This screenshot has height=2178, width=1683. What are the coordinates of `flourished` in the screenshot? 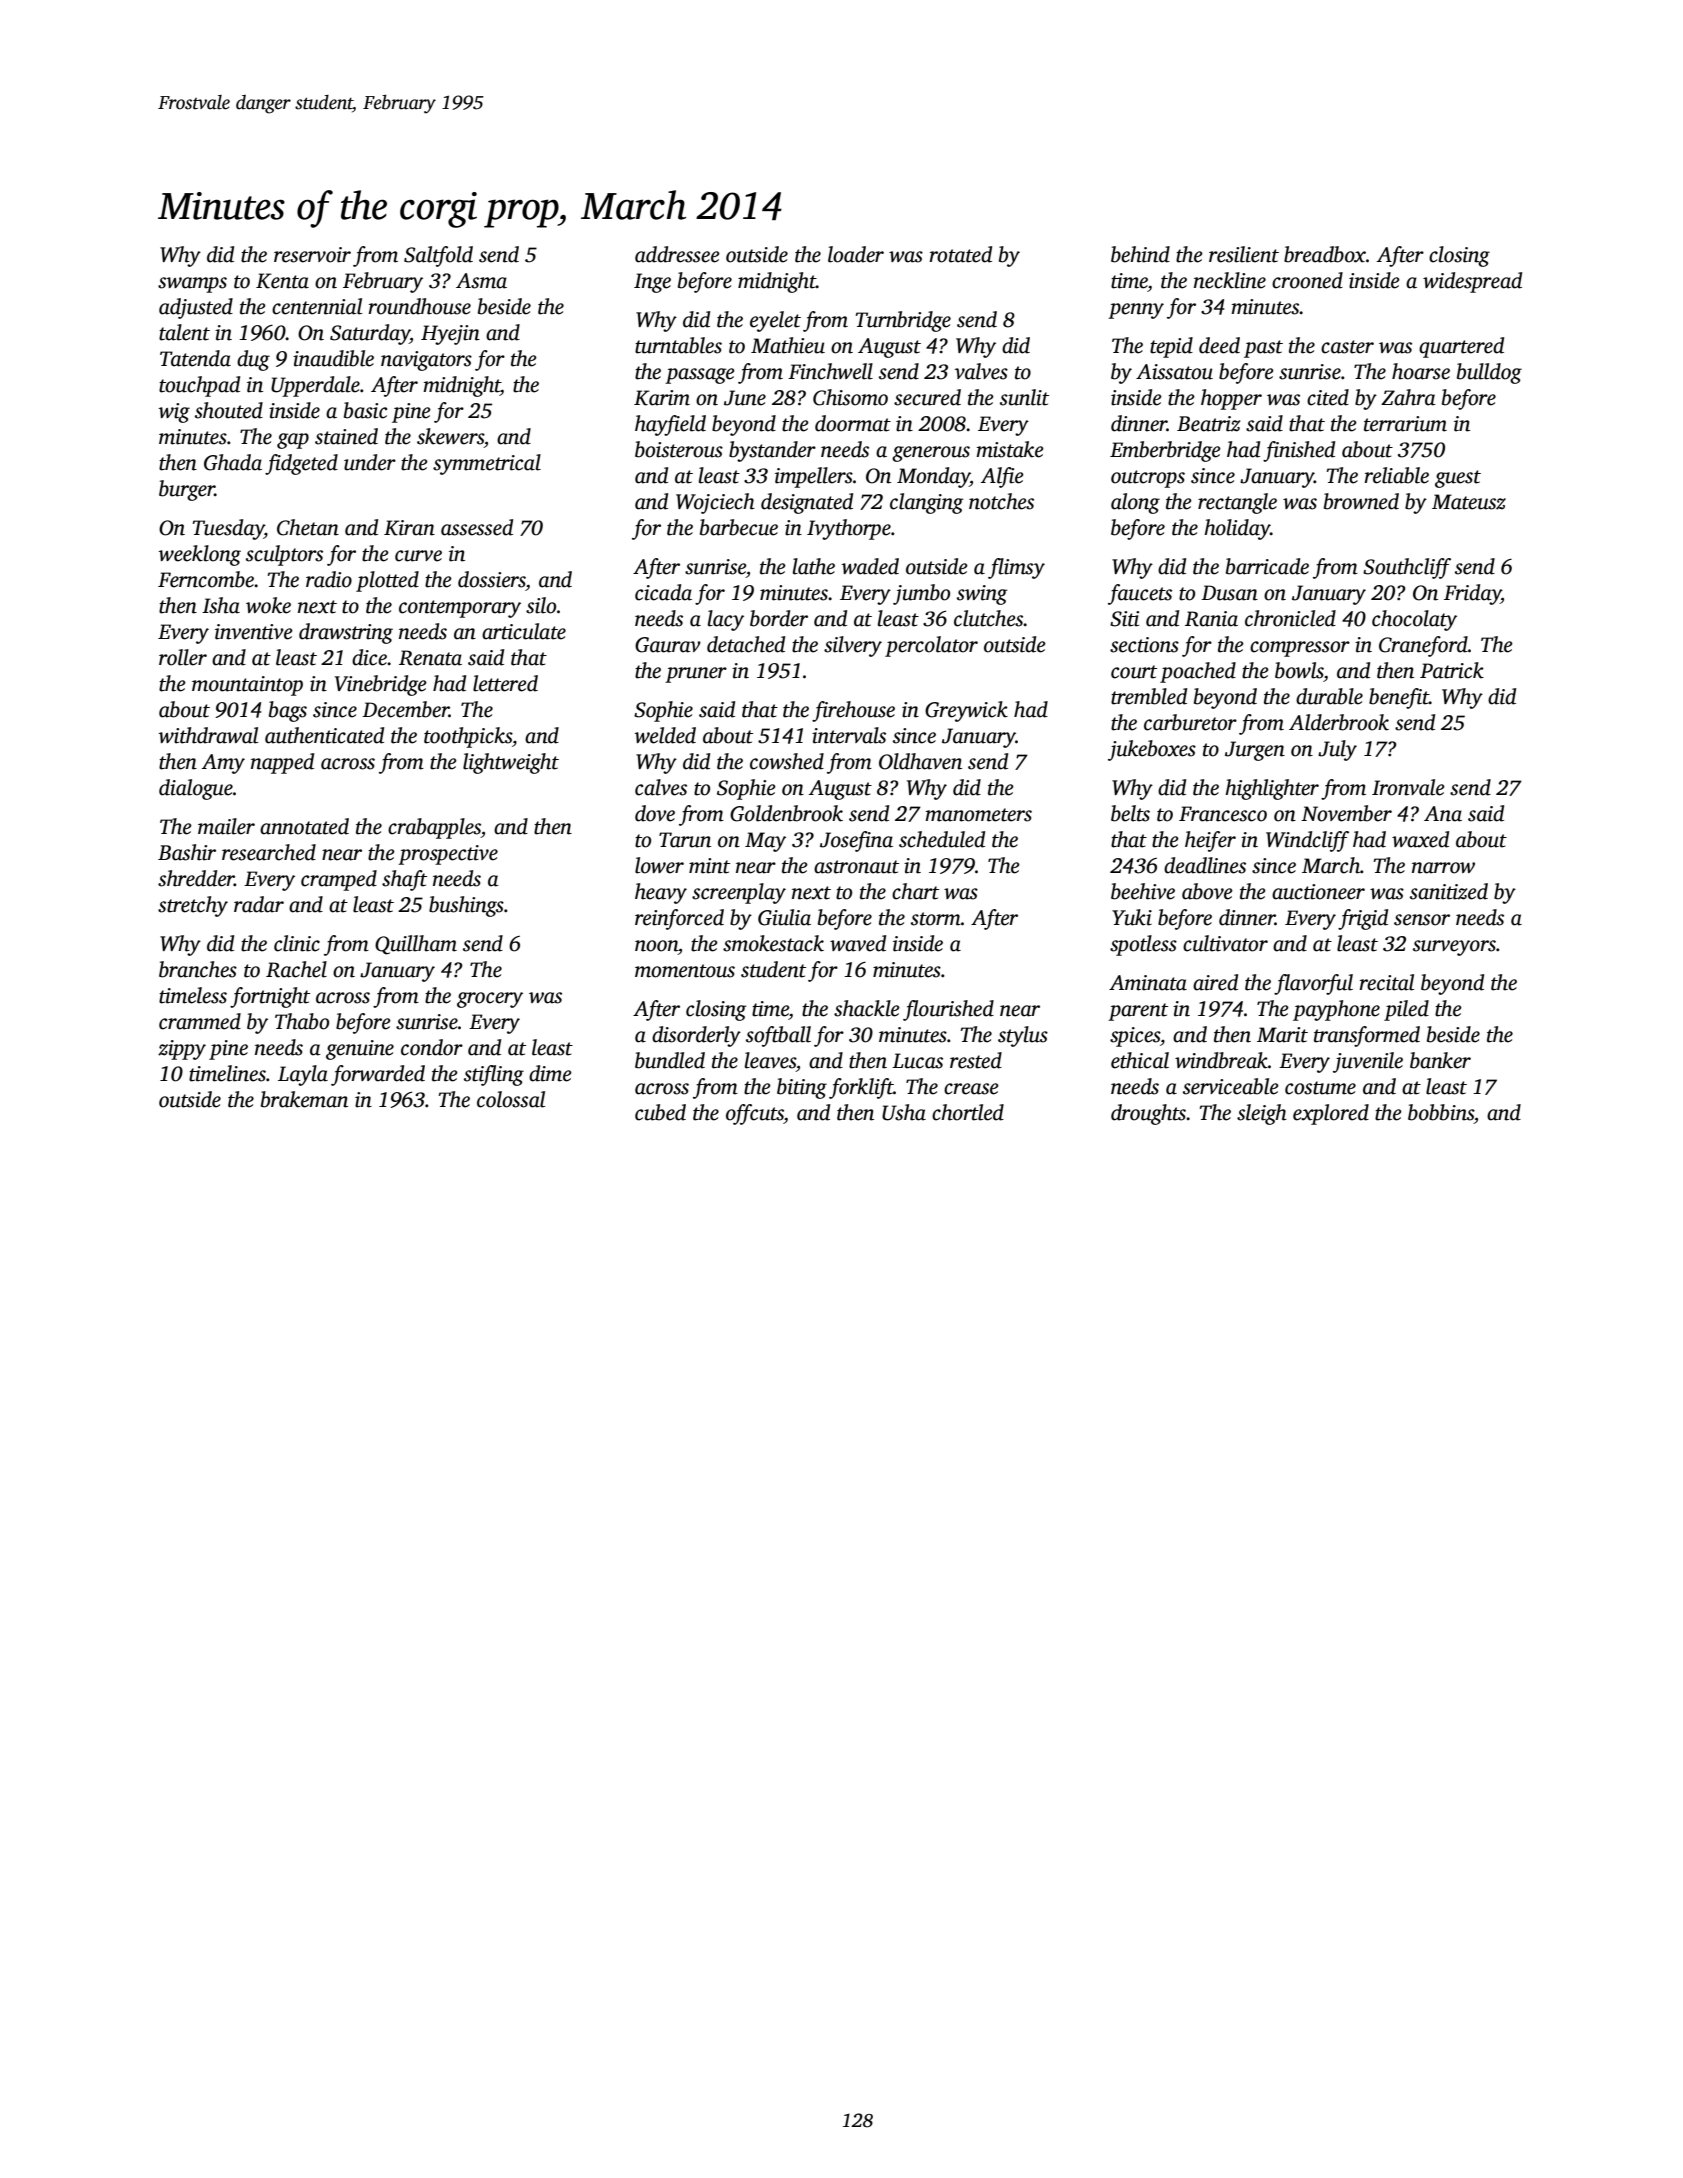 It's located at (948, 1010).
